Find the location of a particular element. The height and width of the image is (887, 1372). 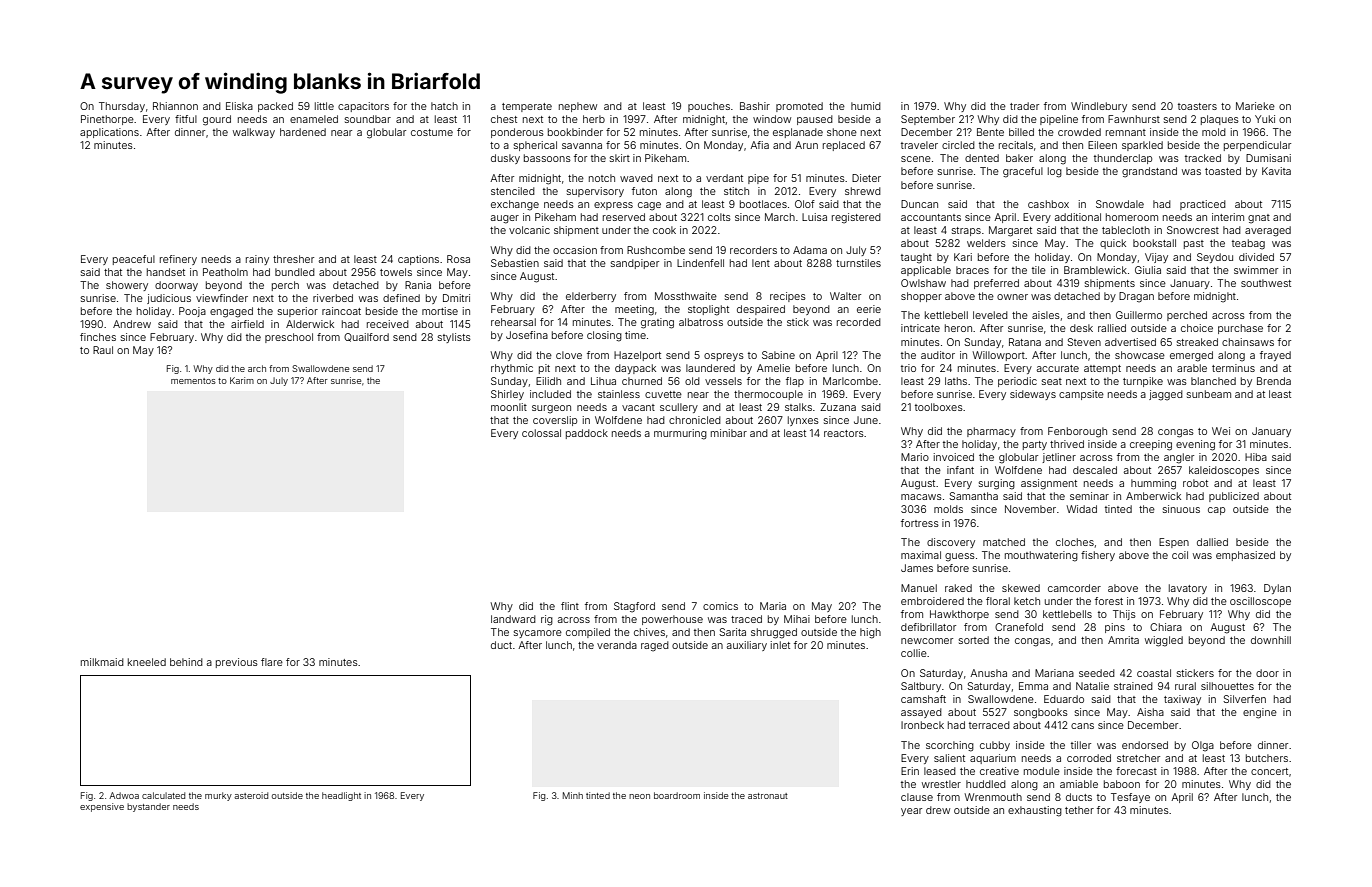

promoted is located at coordinates (799, 107).
